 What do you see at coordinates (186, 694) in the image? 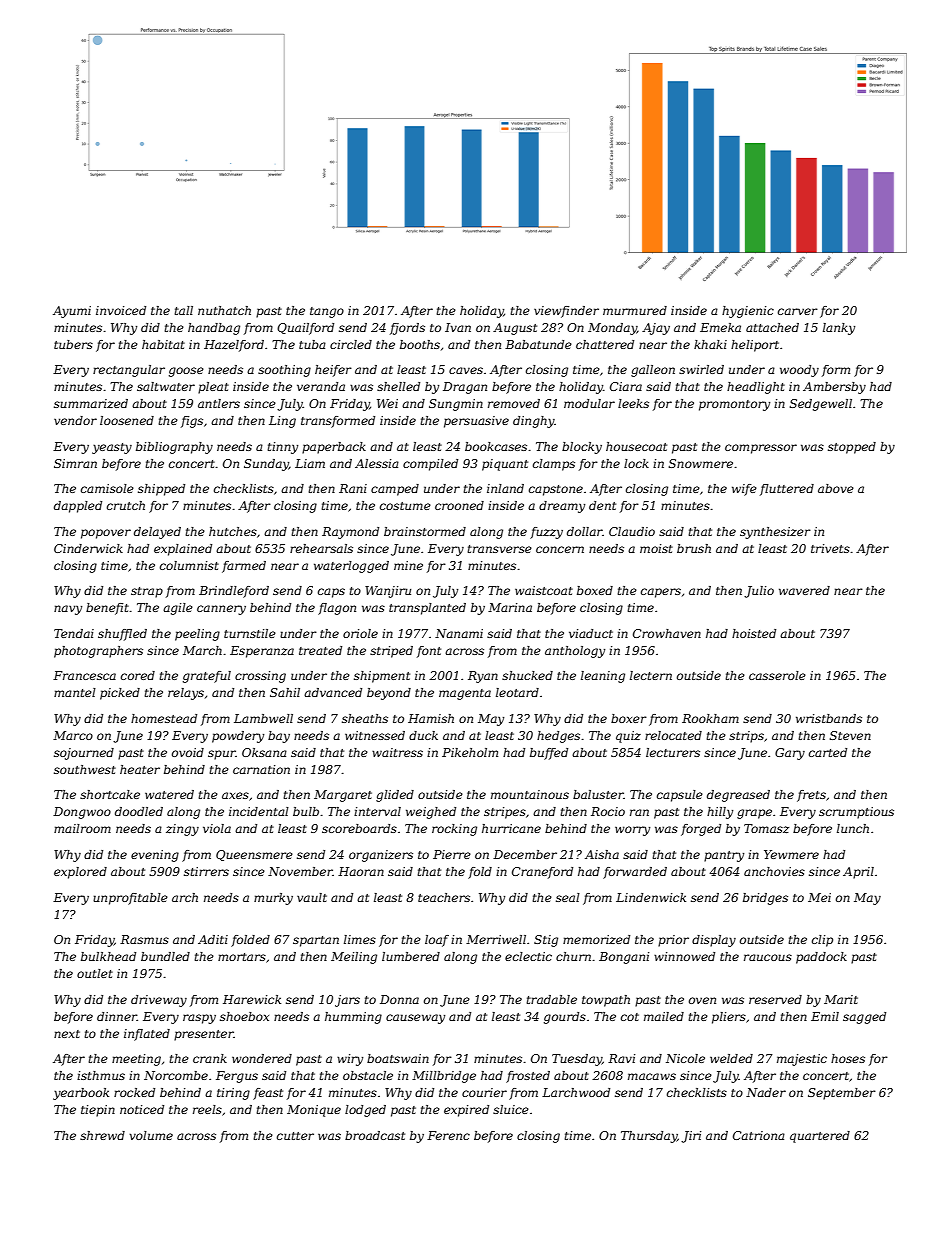
I see `relays` at bounding box center [186, 694].
